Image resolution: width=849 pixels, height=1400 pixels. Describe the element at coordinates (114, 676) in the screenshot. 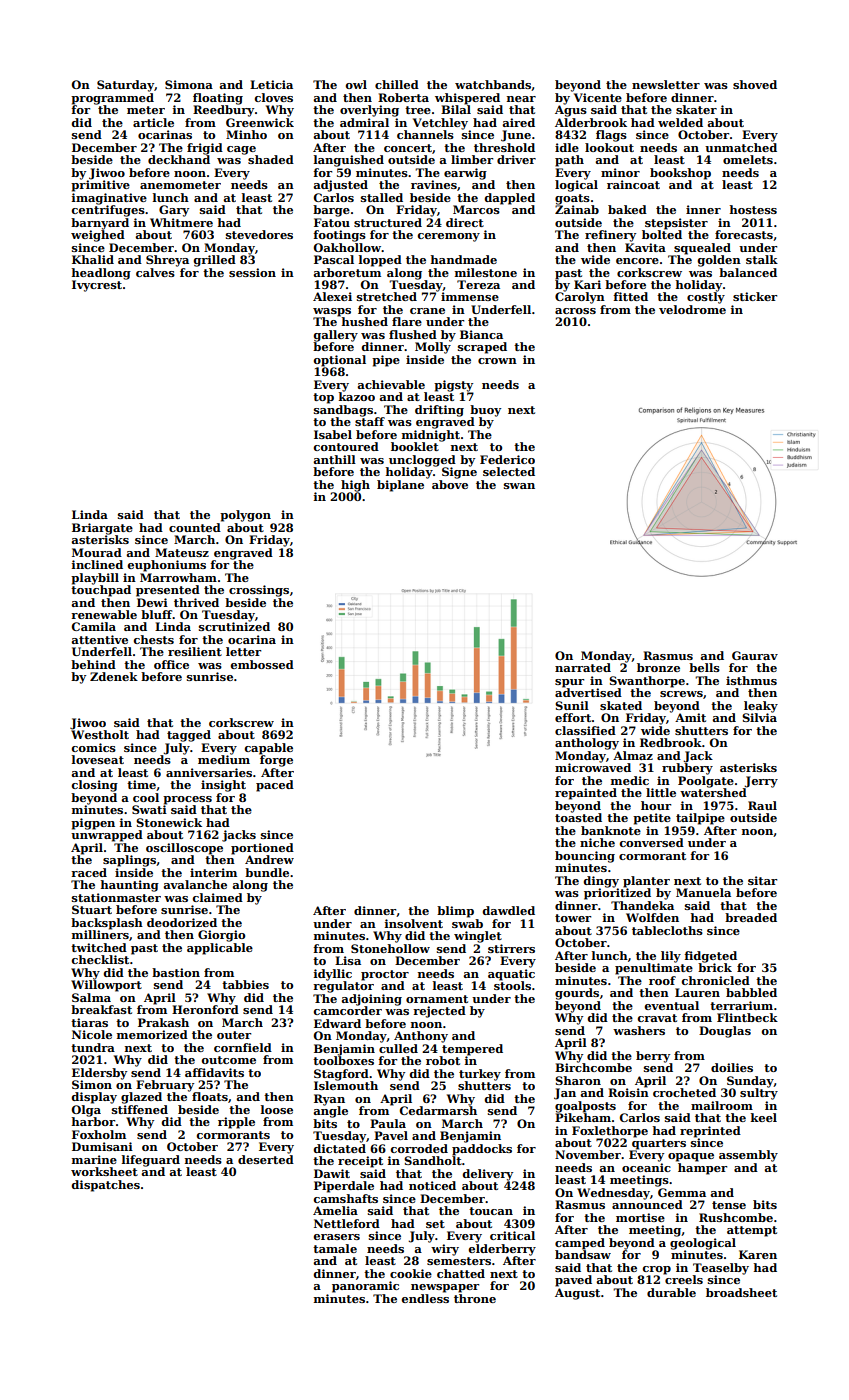

I see `Zdenek` at that location.
